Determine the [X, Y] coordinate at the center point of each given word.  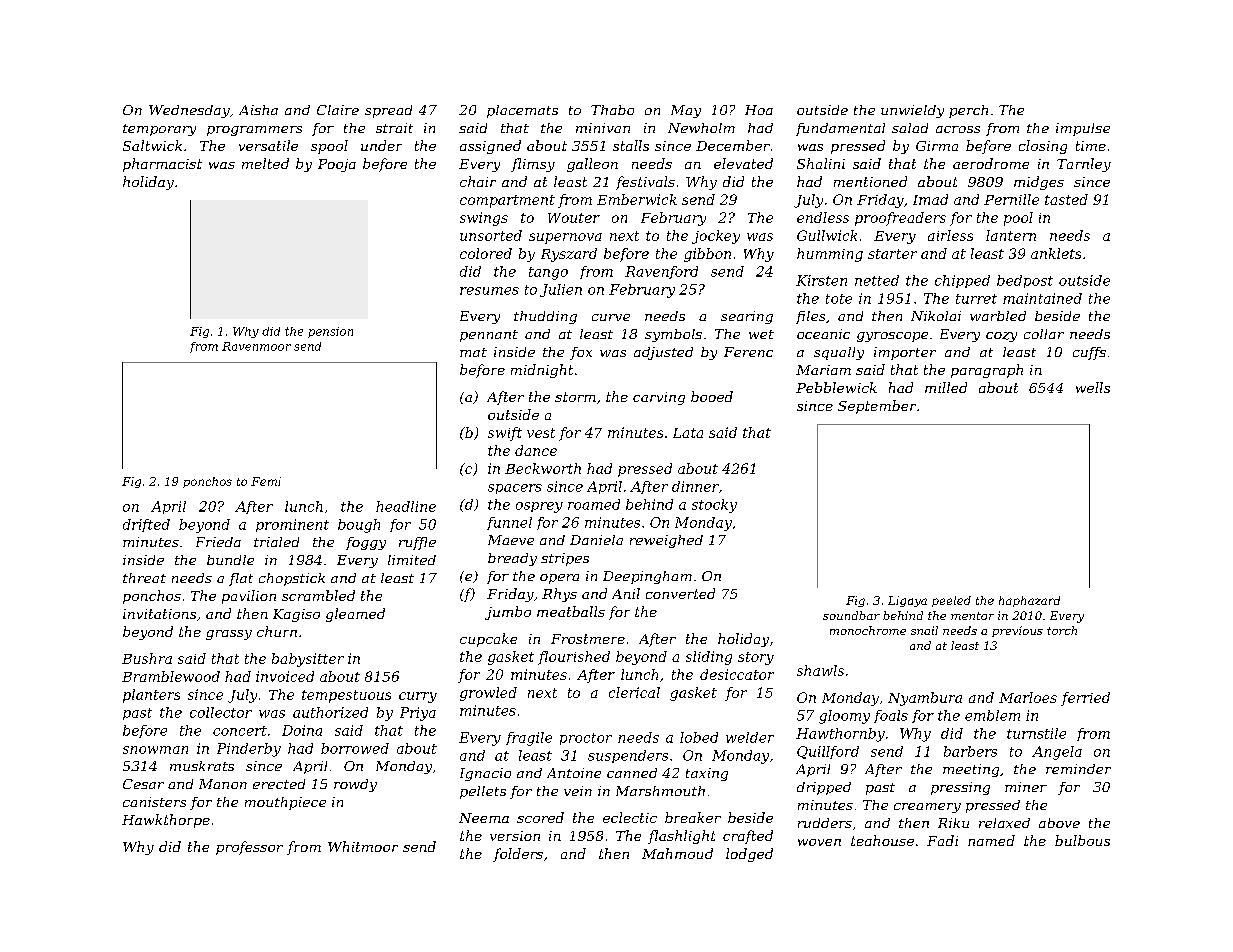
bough [359, 526]
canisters [154, 802]
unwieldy [912, 111]
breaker [693, 817]
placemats [522, 111]
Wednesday [189, 111]
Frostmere [588, 639]
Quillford [828, 752]
